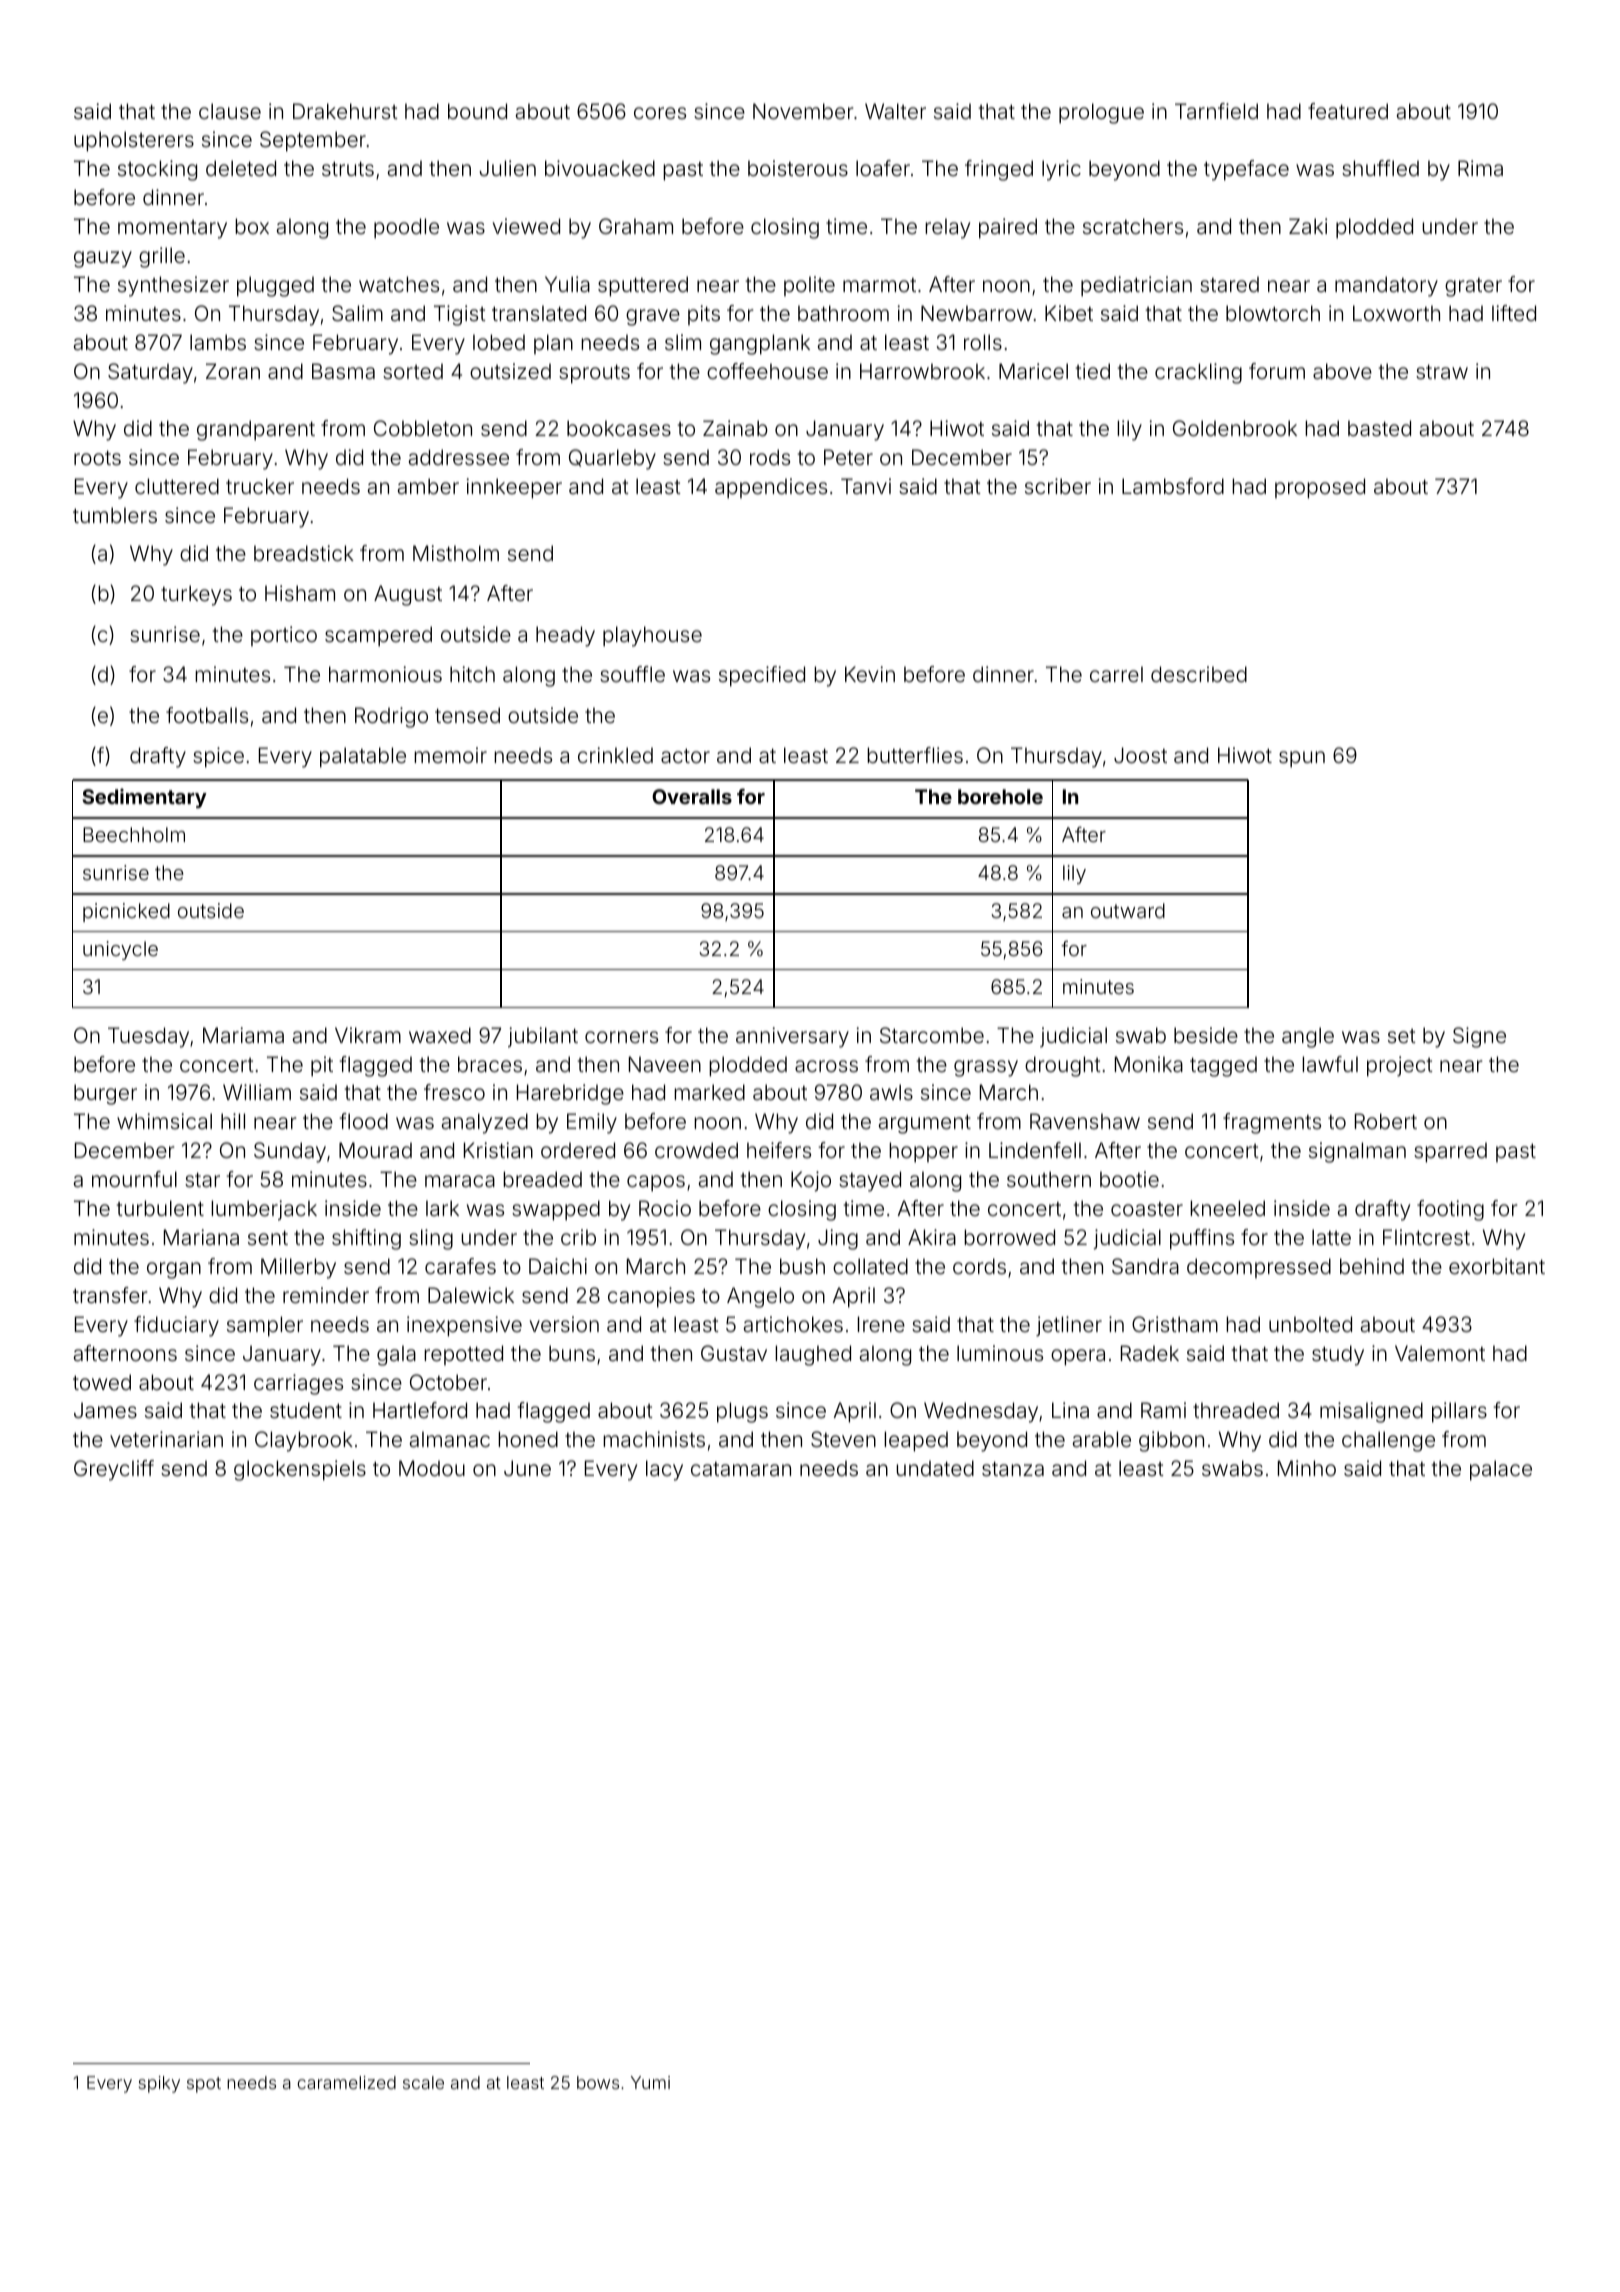  What do you see at coordinates (1402, 1036) in the page?
I see `set` at bounding box center [1402, 1036].
